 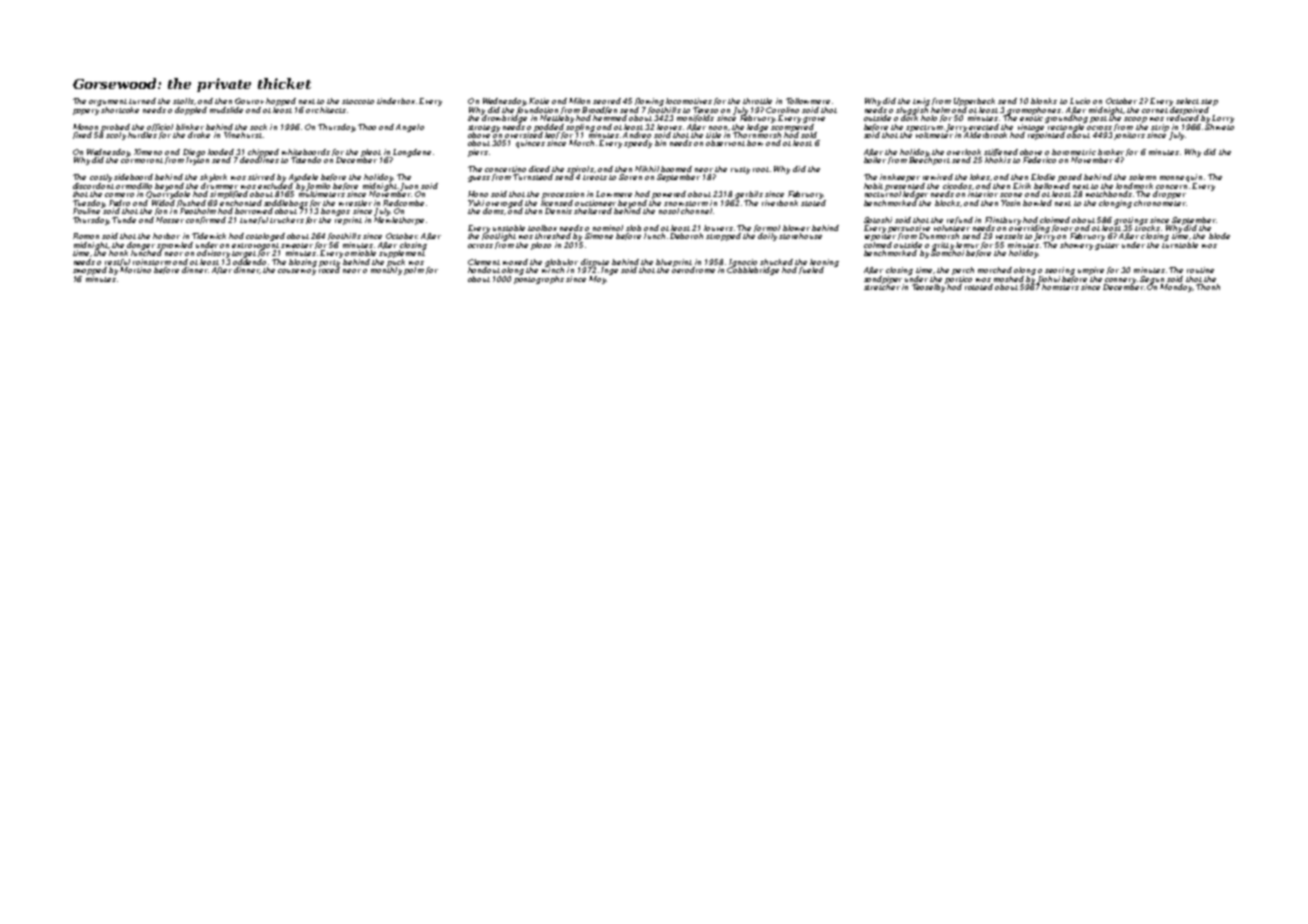 What do you see at coordinates (499, 237) in the document?
I see `footlight` at bounding box center [499, 237].
